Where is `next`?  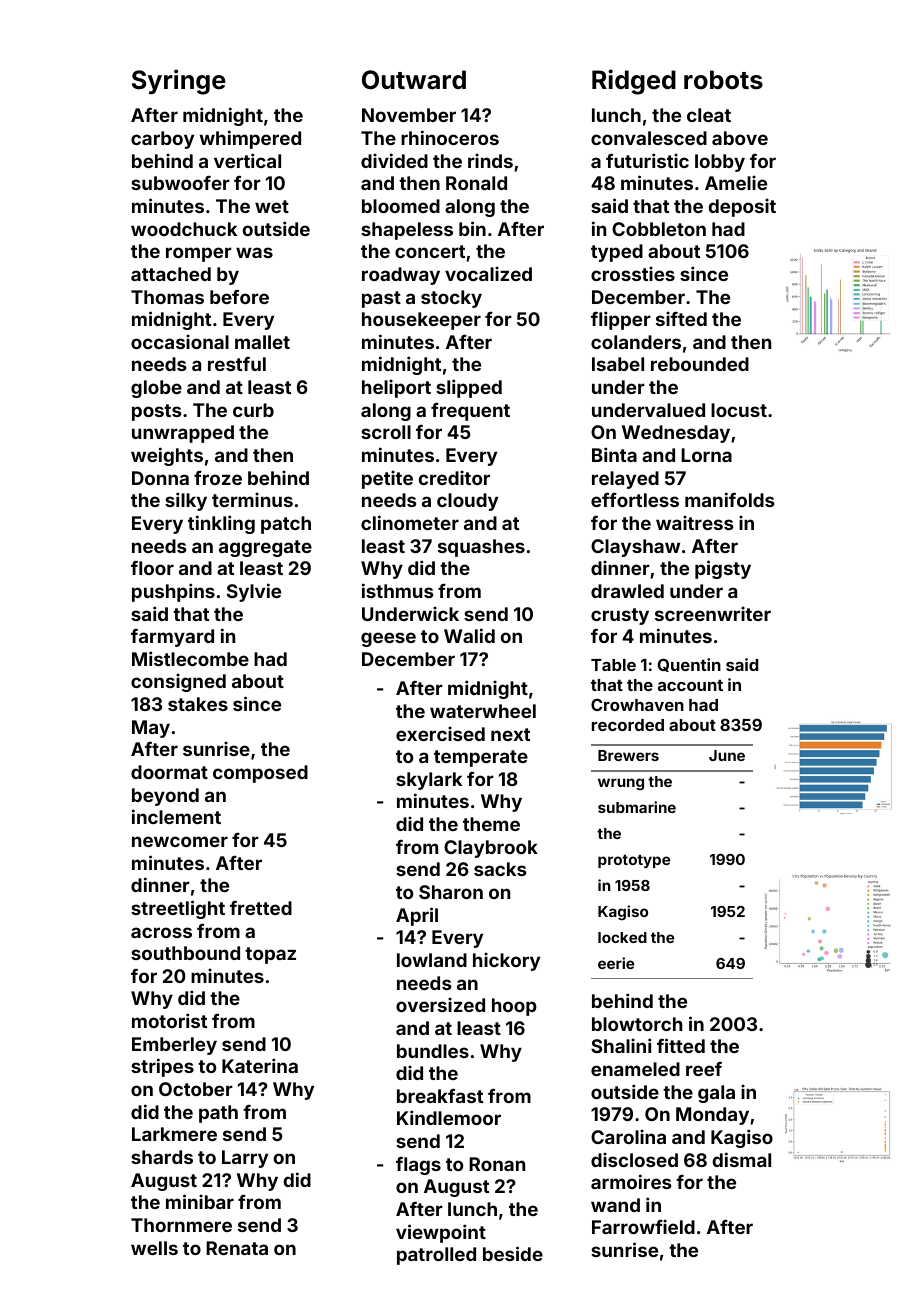
next is located at coordinates (510, 734).
